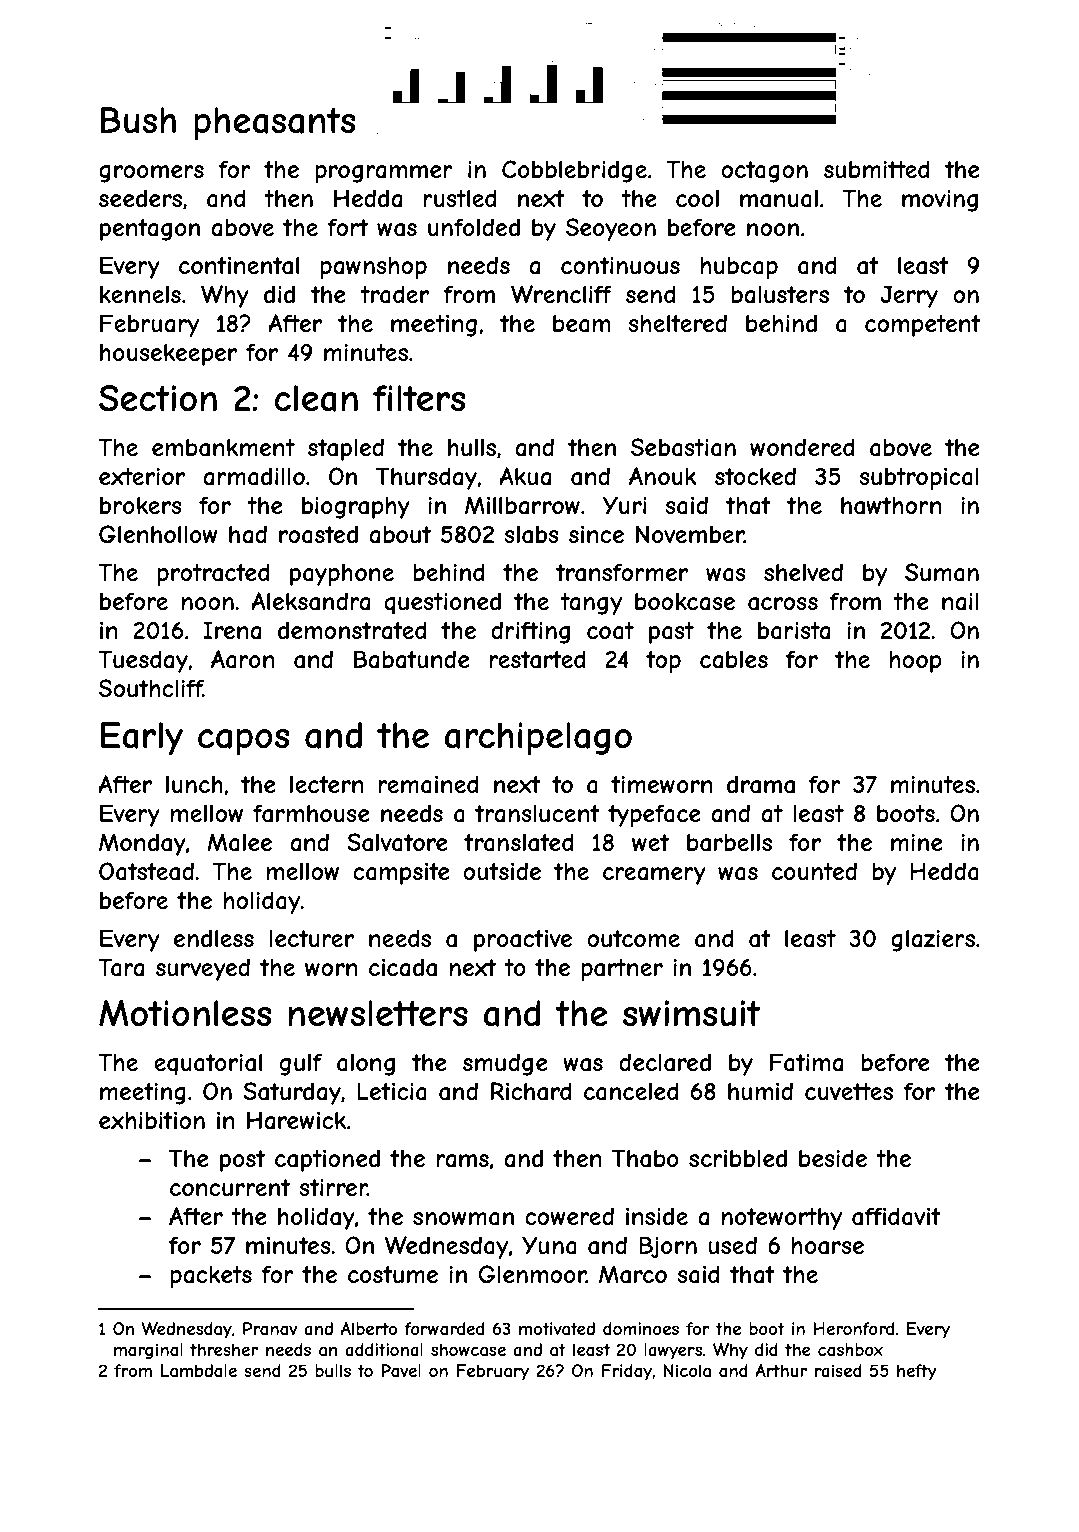  What do you see at coordinates (877, 169) in the screenshot?
I see `submitted` at bounding box center [877, 169].
